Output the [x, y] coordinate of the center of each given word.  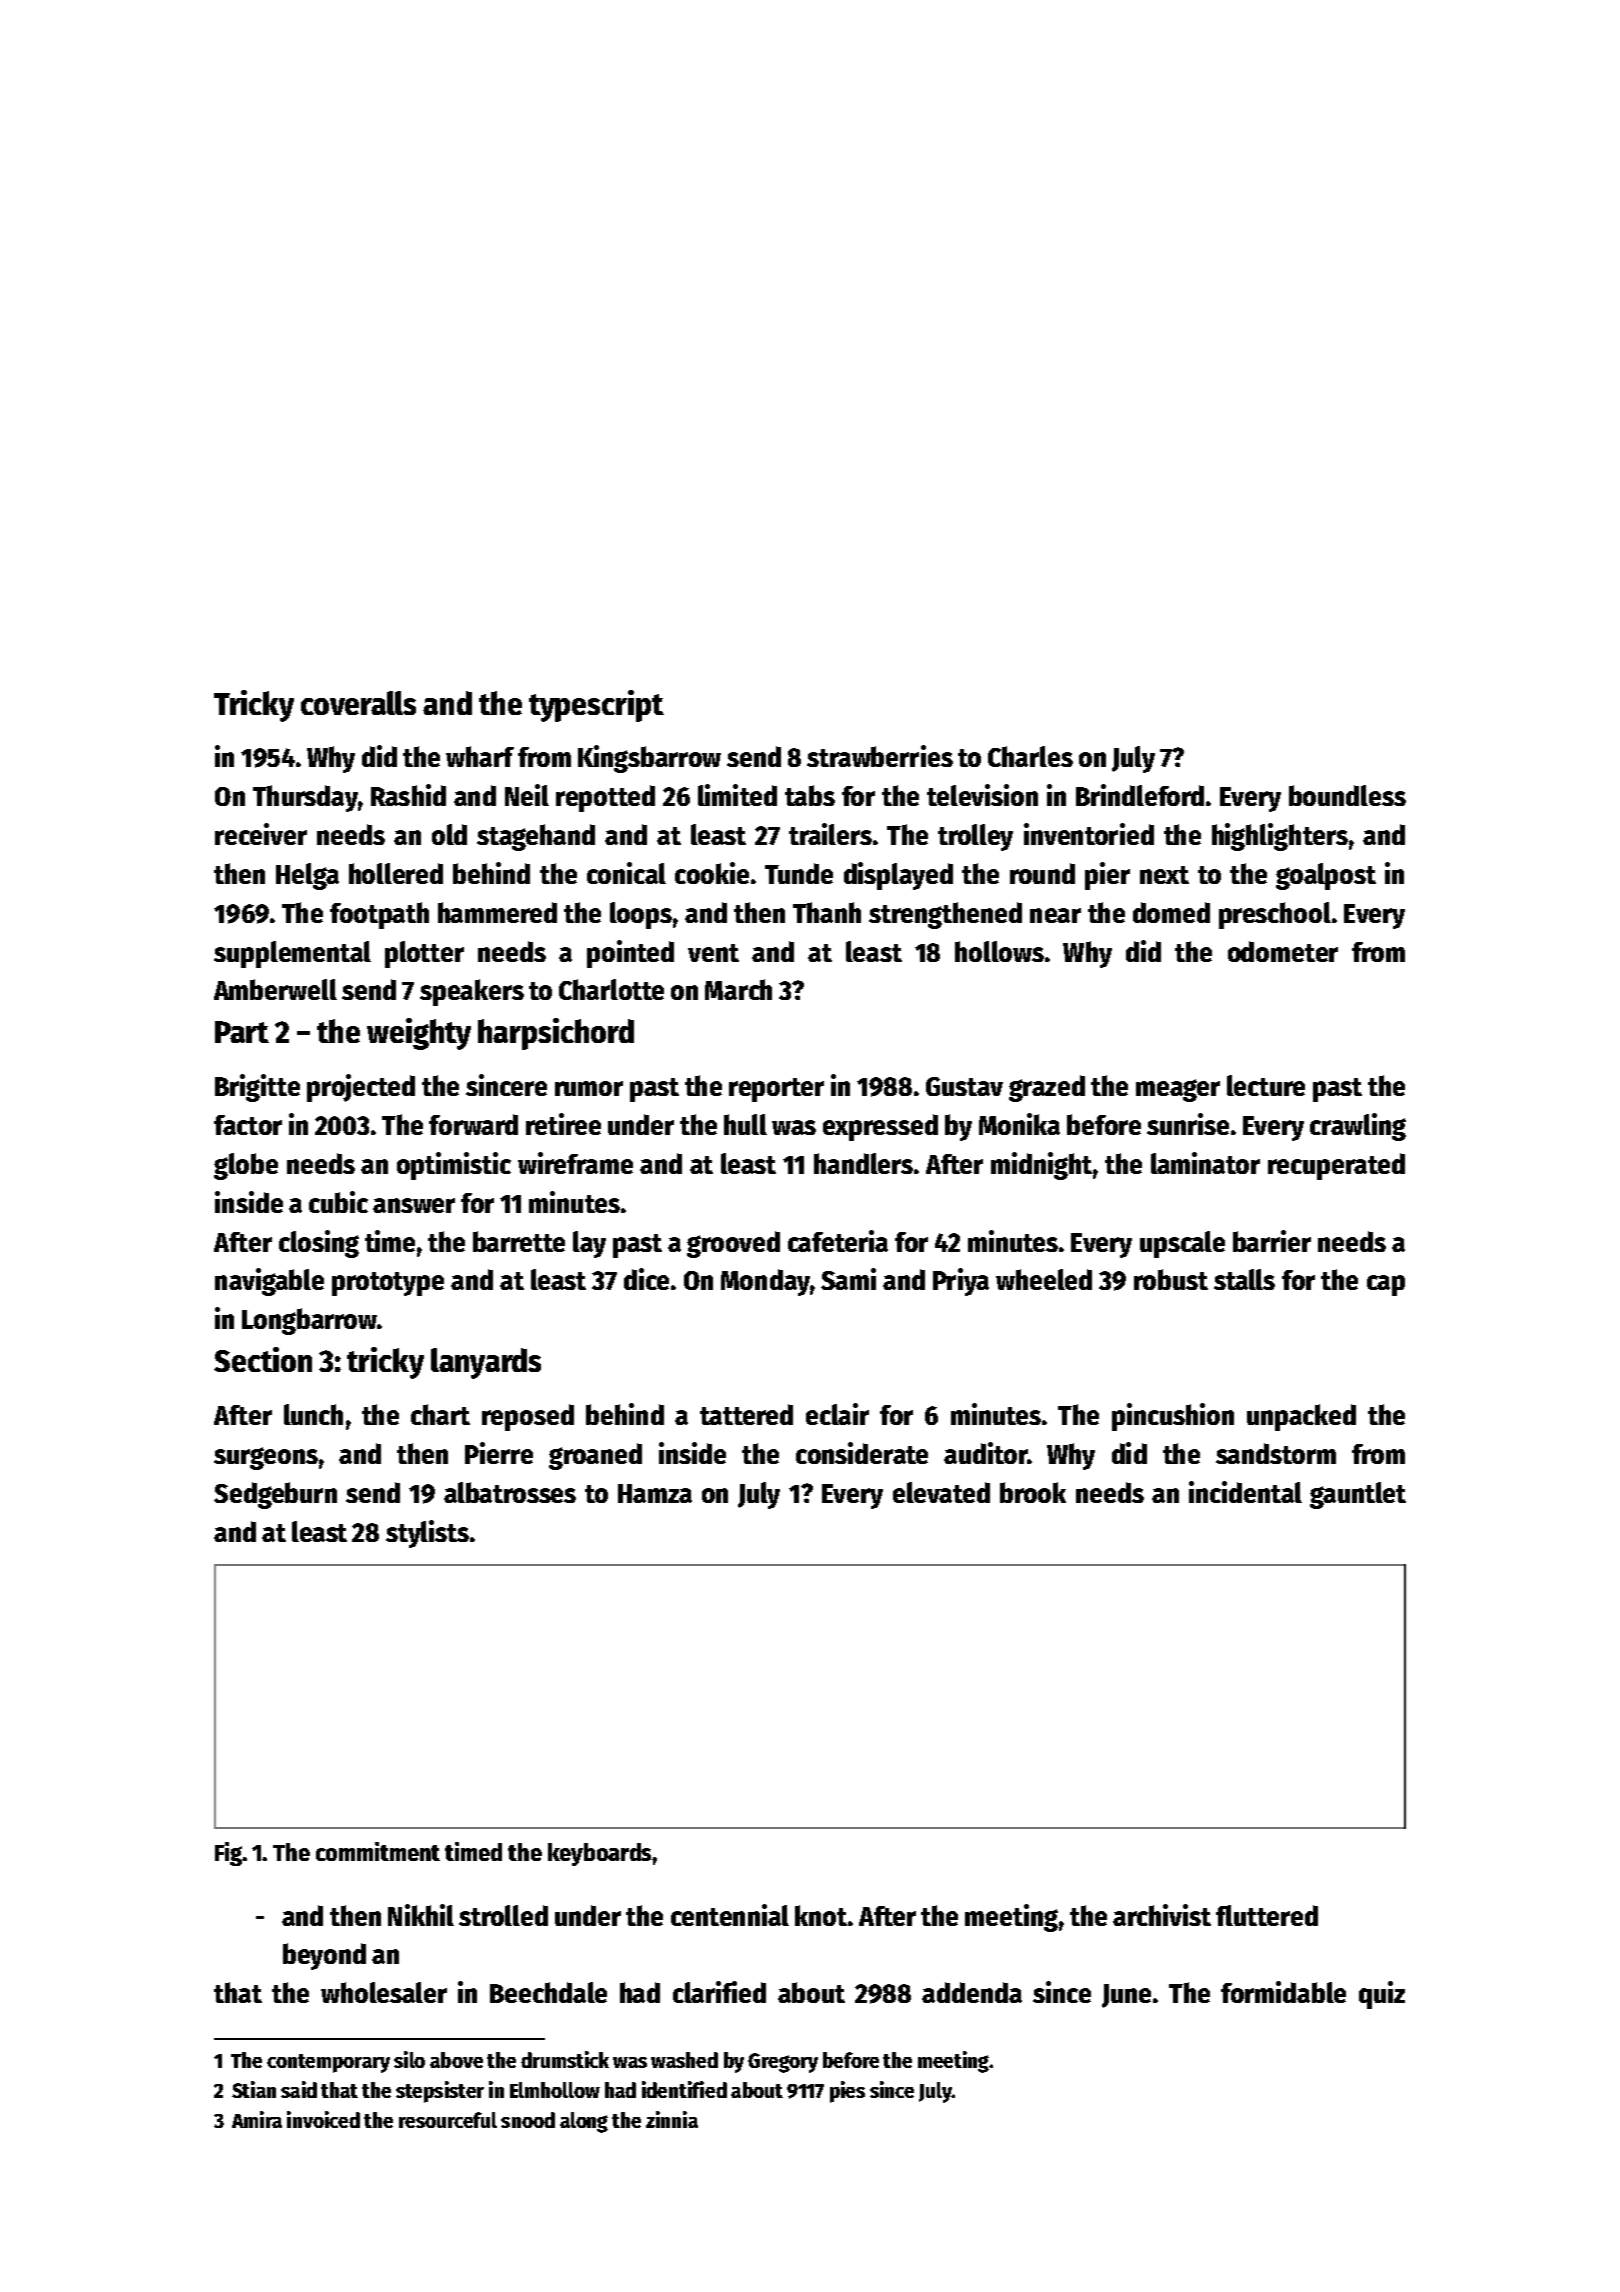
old [449, 834]
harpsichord [556, 1034]
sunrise [1188, 1124]
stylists [427, 1534]
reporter [776, 1090]
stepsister [440, 2092]
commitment [378, 1851]
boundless [1347, 795]
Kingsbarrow [649, 759]
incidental [1245, 1492]
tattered [746, 1414]
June [1126, 1996]
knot [821, 1915]
